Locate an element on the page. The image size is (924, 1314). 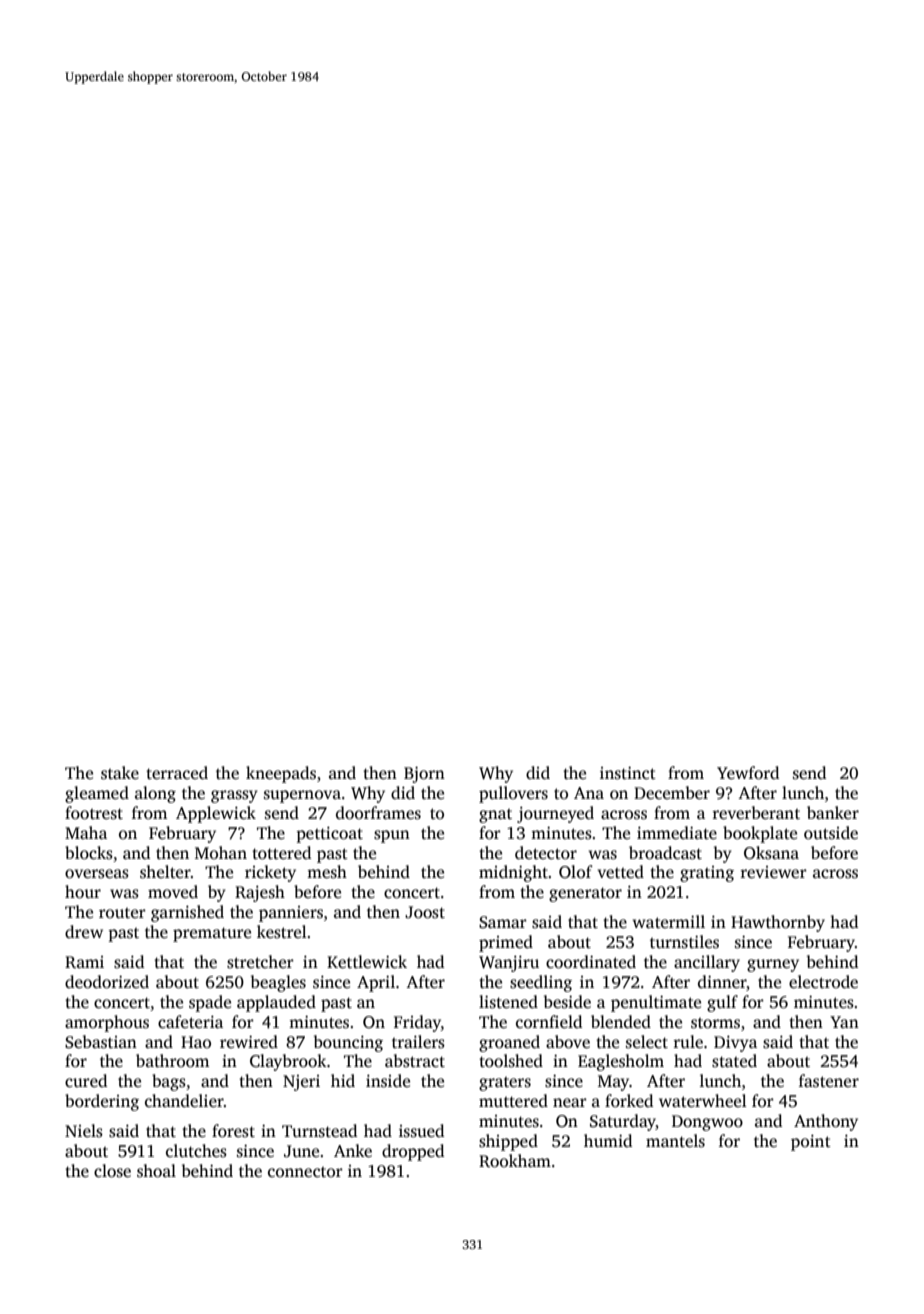
Bjorn is located at coordinates (424, 774).
